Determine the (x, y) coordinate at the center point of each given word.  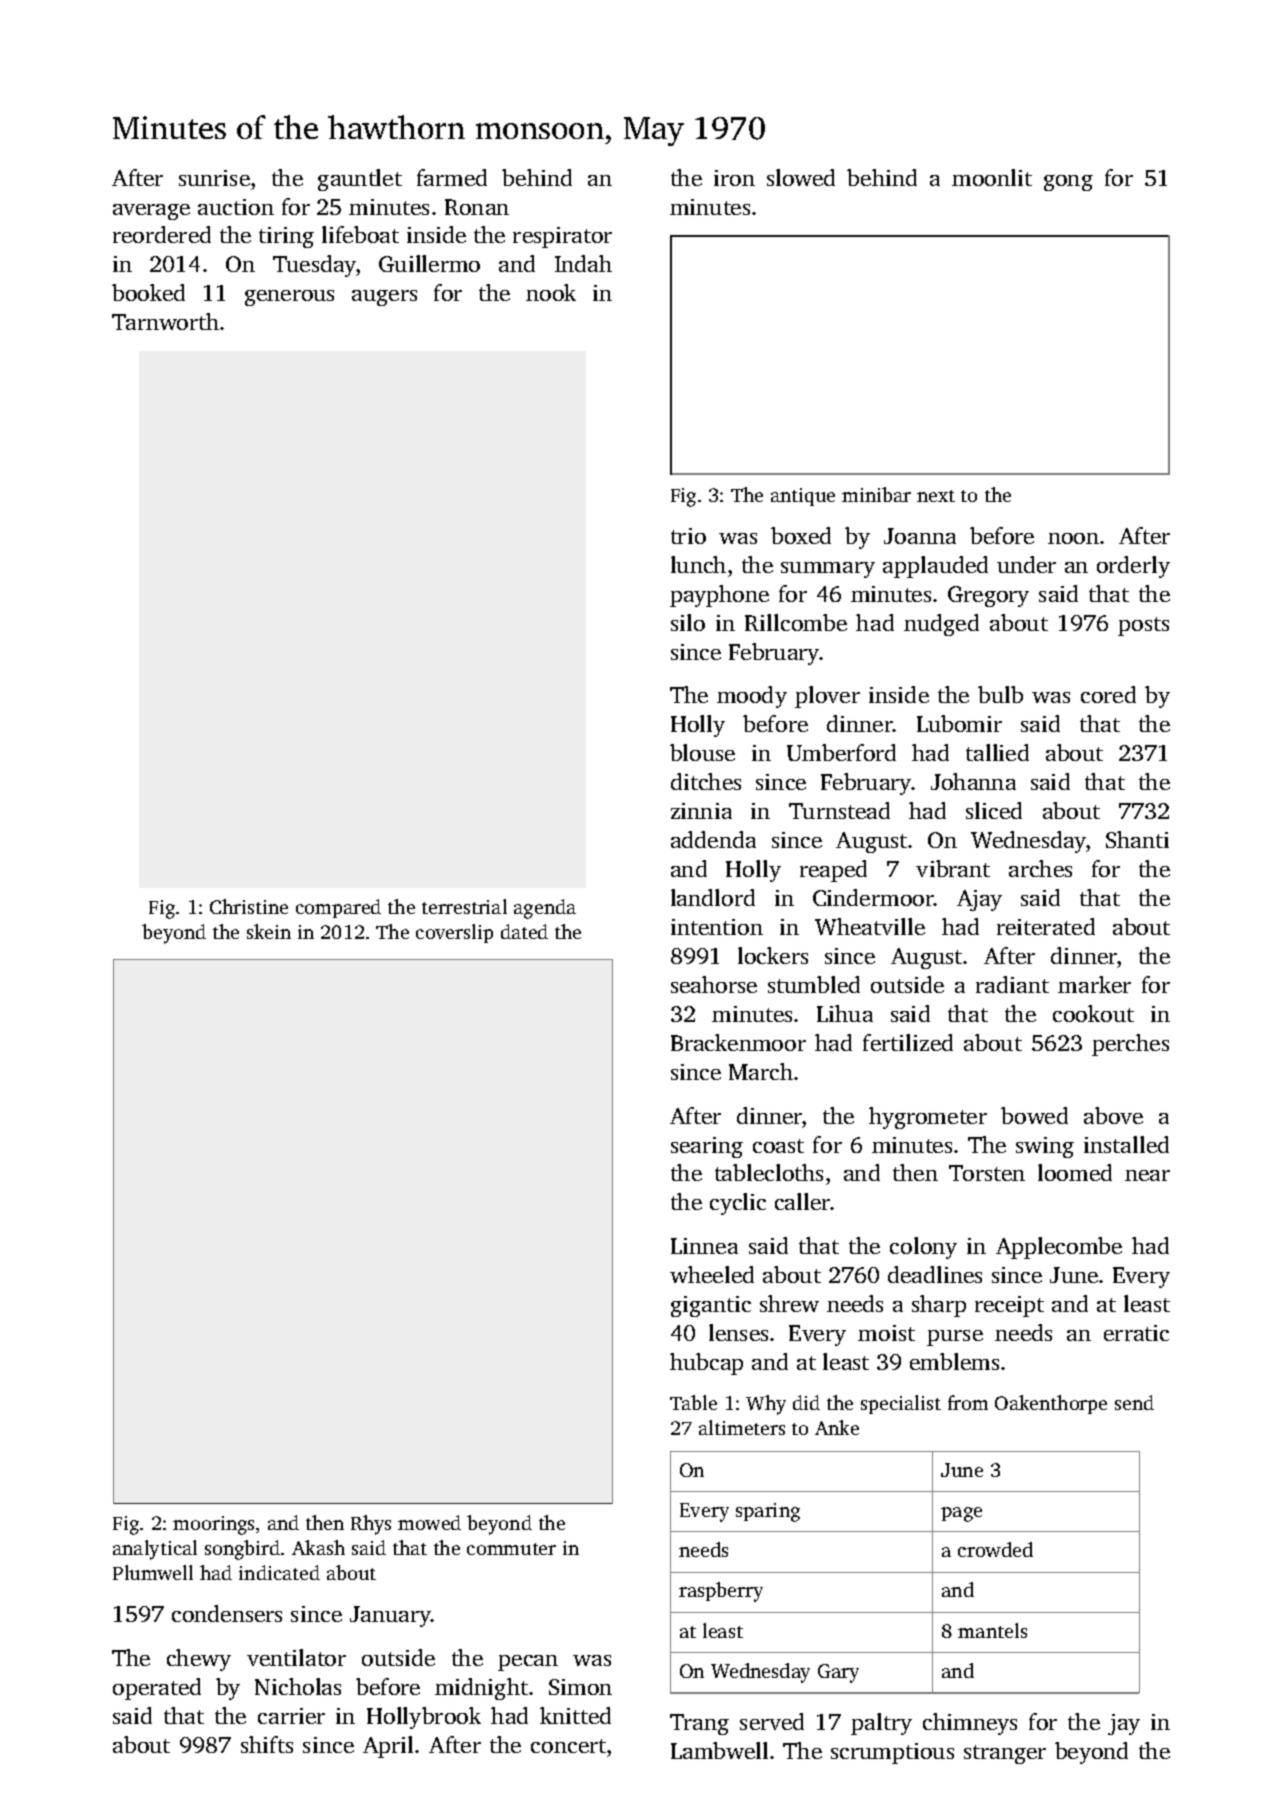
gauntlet (360, 180)
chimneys (970, 1724)
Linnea (704, 1246)
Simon (580, 1687)
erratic (1136, 1333)
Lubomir (959, 723)
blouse (702, 752)
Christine (249, 906)
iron (734, 178)
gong (1068, 183)
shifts (267, 1744)
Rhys (371, 1525)
